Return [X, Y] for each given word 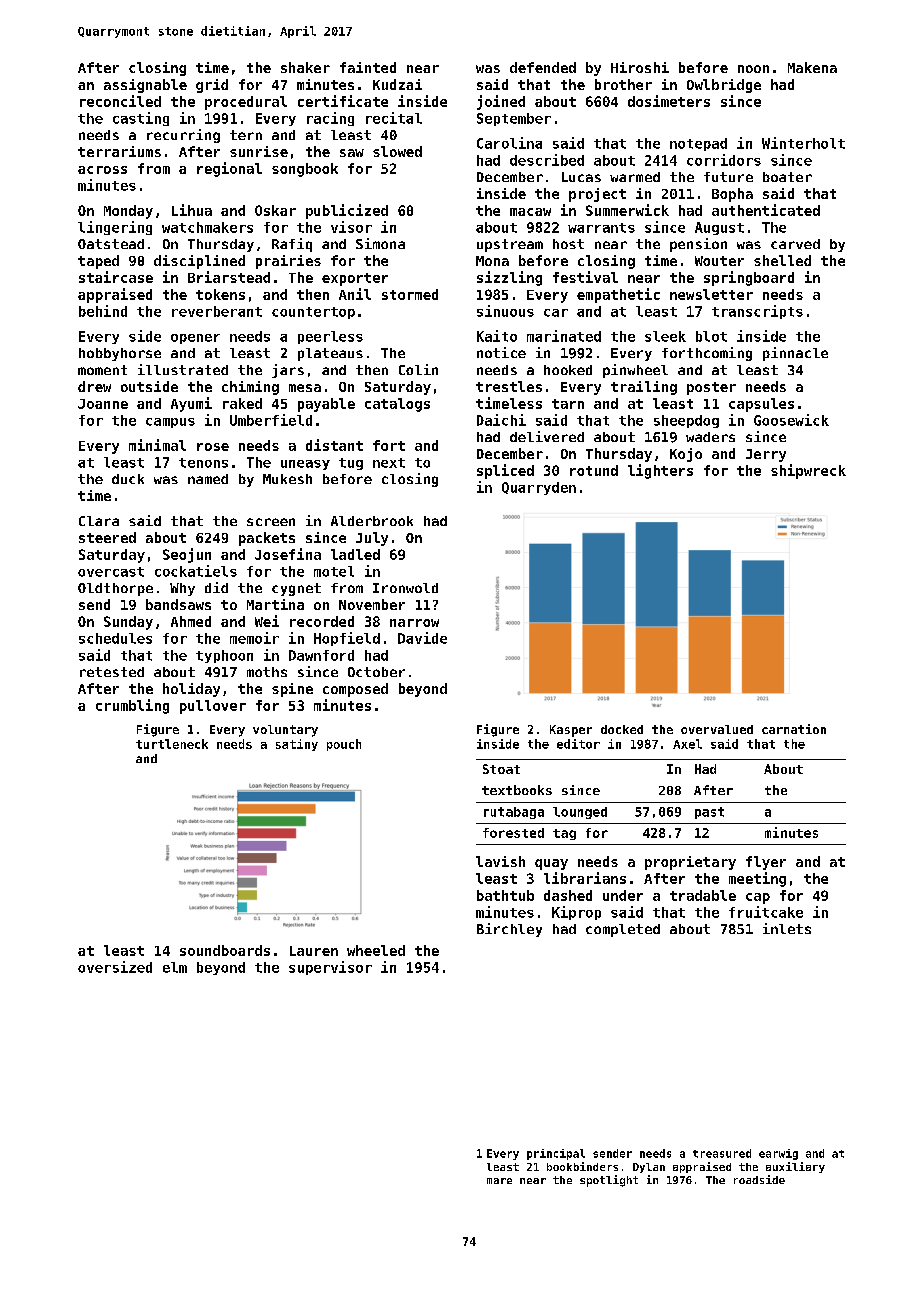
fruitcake [766, 912]
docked [622, 729]
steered [107, 537]
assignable [145, 86]
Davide [422, 638]
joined [501, 102]
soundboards [225, 950]
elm [175, 967]
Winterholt [803, 143]
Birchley [509, 930]
